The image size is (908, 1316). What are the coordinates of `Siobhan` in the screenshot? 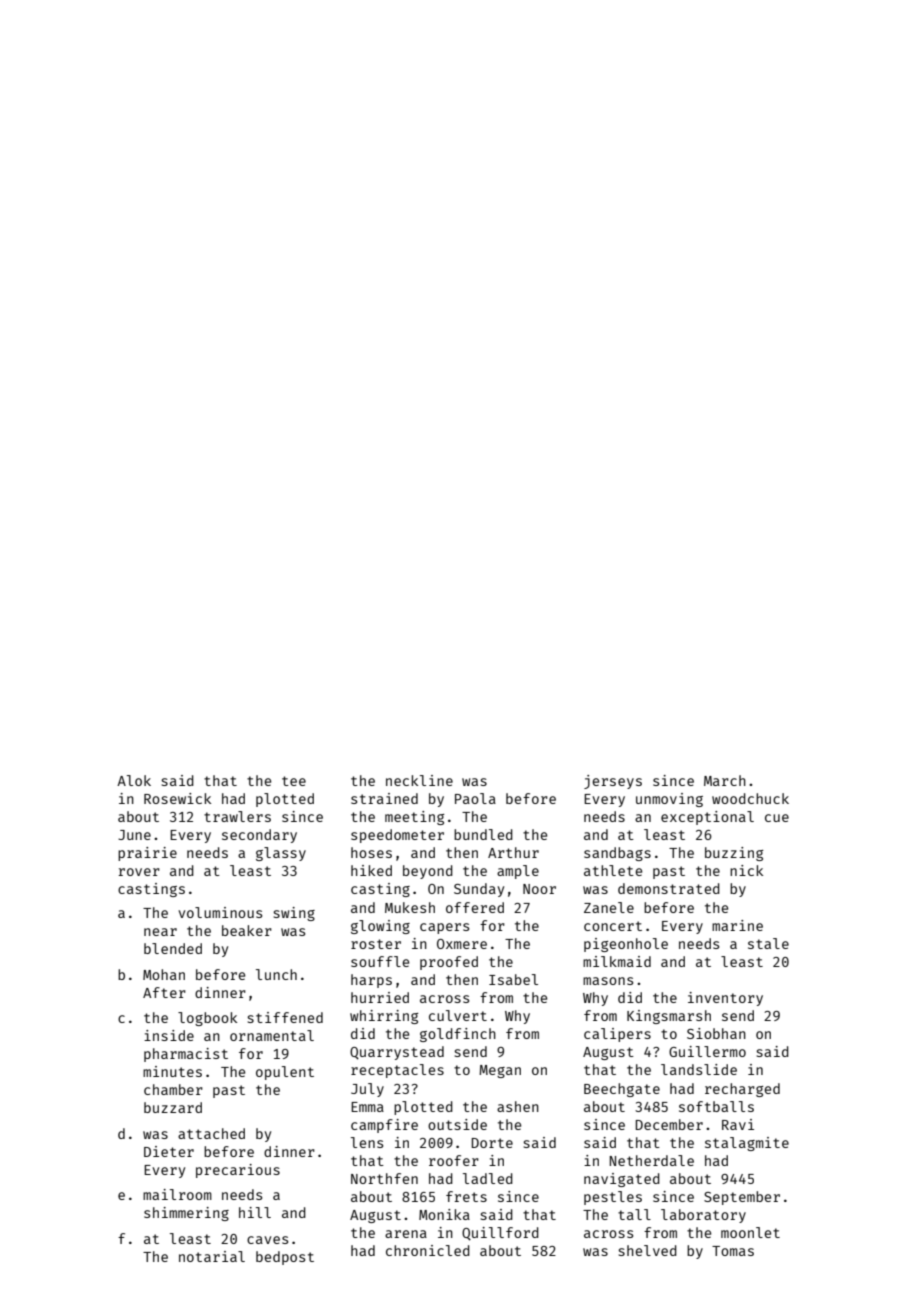 It's located at (716, 1033).
